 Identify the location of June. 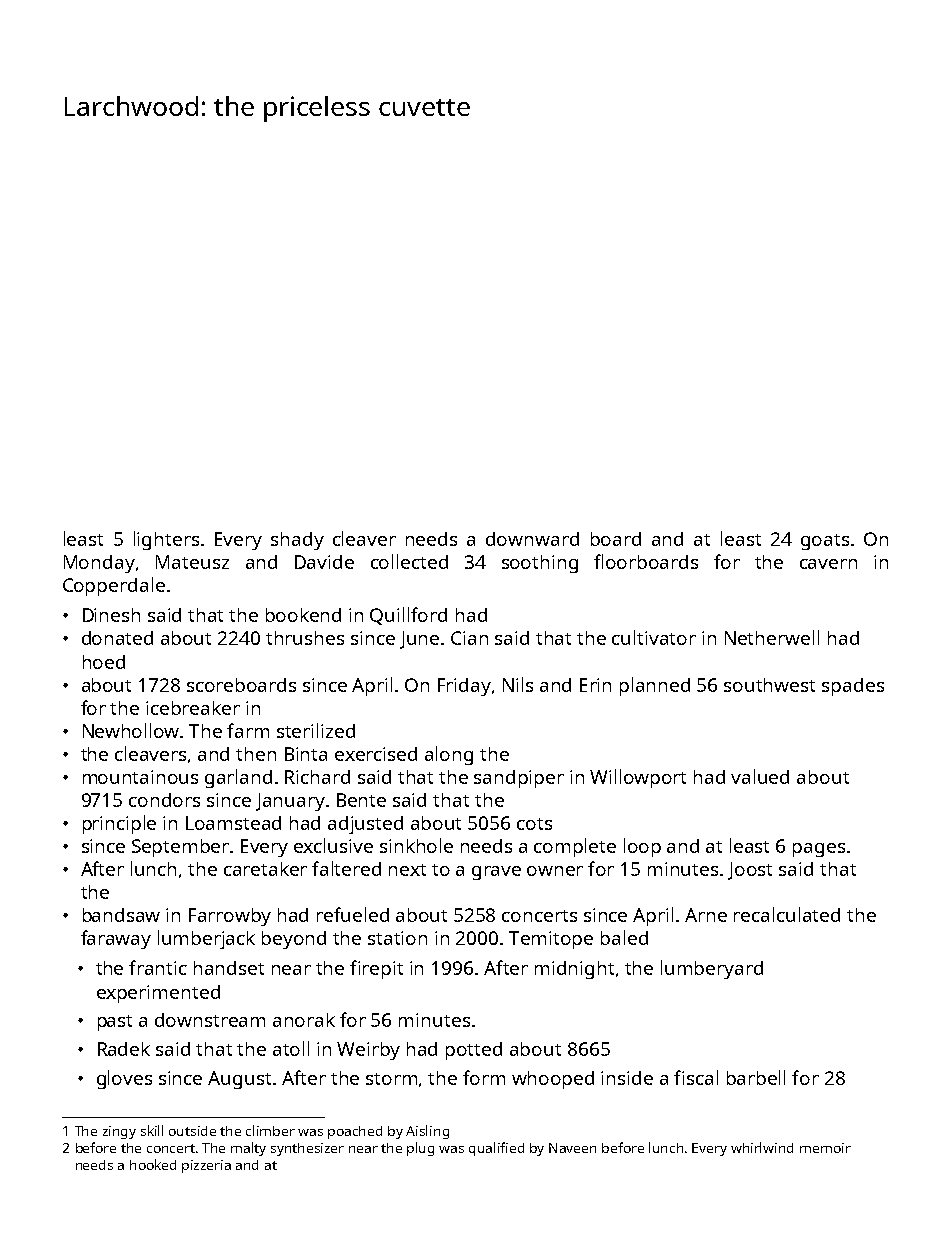
(419, 640).
